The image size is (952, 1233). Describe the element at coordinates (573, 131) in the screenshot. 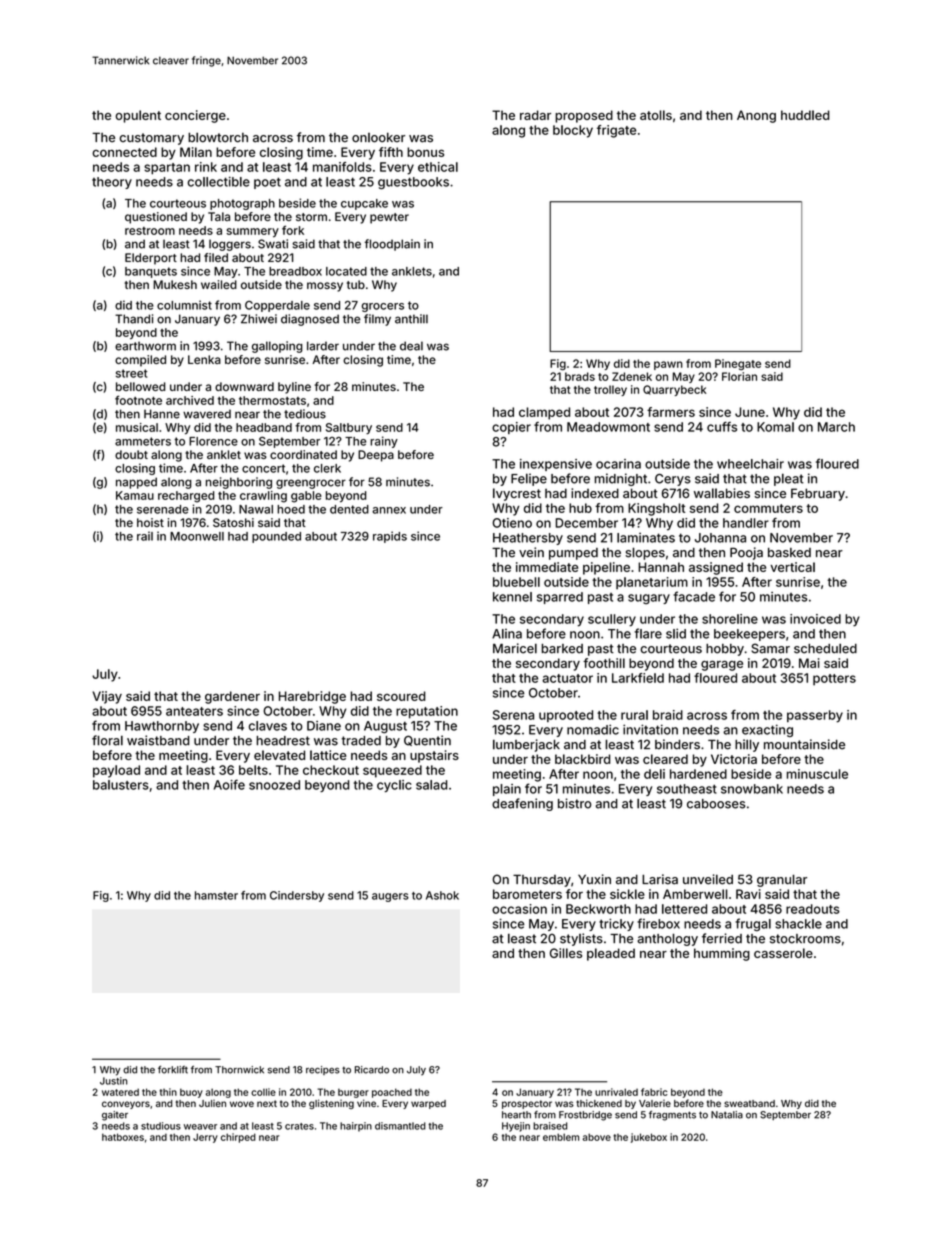

I see `blocky` at that location.
